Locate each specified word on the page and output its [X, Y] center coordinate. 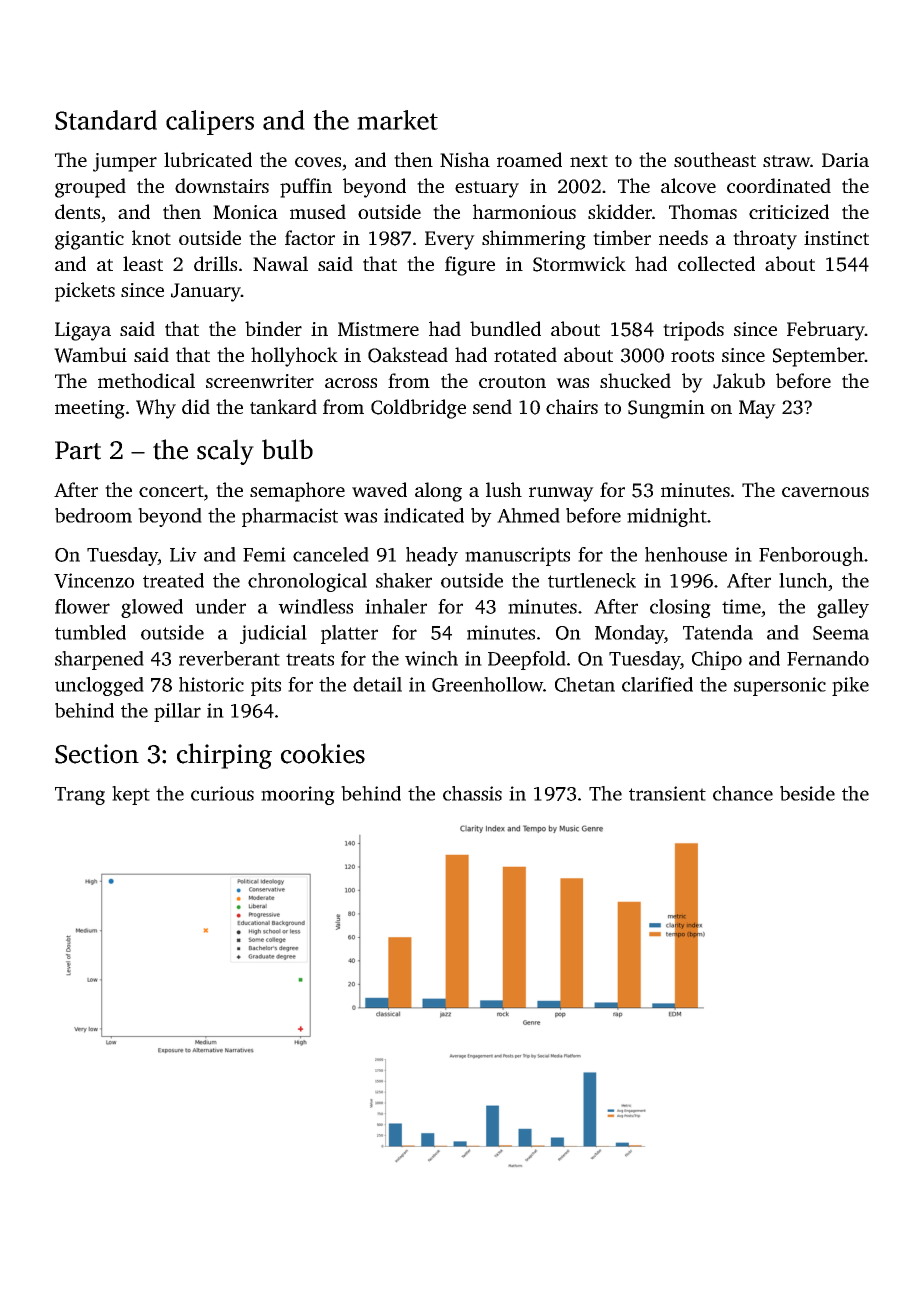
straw [786, 161]
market [397, 120]
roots [692, 356]
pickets [85, 292]
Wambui [90, 355]
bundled [505, 328]
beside [807, 793]
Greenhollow [488, 684]
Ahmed [528, 515]
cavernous [825, 492]
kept [131, 795]
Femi [264, 554]
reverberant [229, 658]
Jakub [739, 381]
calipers [210, 122]
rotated [525, 354]
